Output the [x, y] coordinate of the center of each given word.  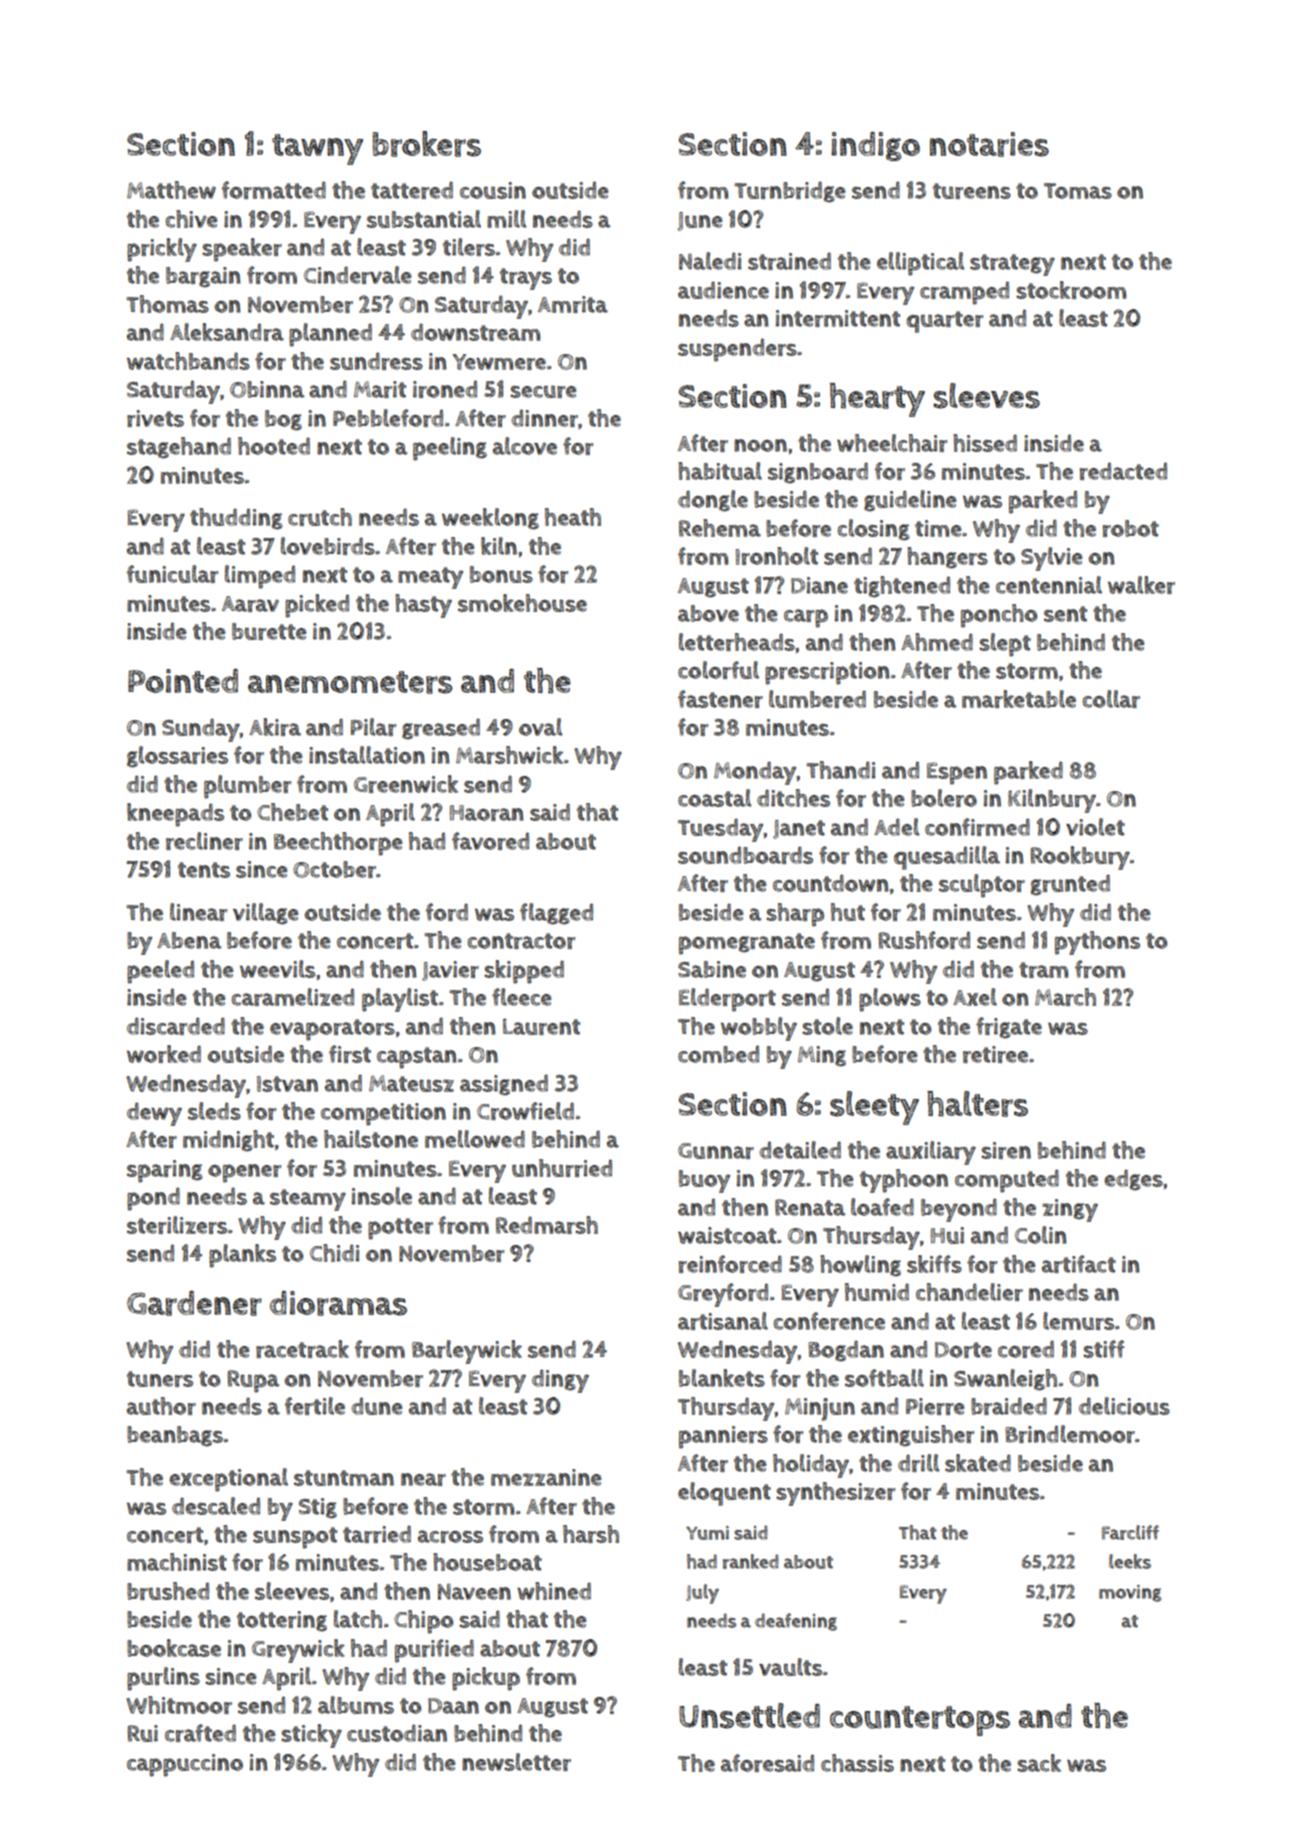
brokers [426, 144]
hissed [985, 443]
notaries [989, 144]
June [700, 221]
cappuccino [185, 1765]
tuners [160, 1379]
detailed [800, 1150]
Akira [275, 727]
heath [573, 517]
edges [1133, 1180]
